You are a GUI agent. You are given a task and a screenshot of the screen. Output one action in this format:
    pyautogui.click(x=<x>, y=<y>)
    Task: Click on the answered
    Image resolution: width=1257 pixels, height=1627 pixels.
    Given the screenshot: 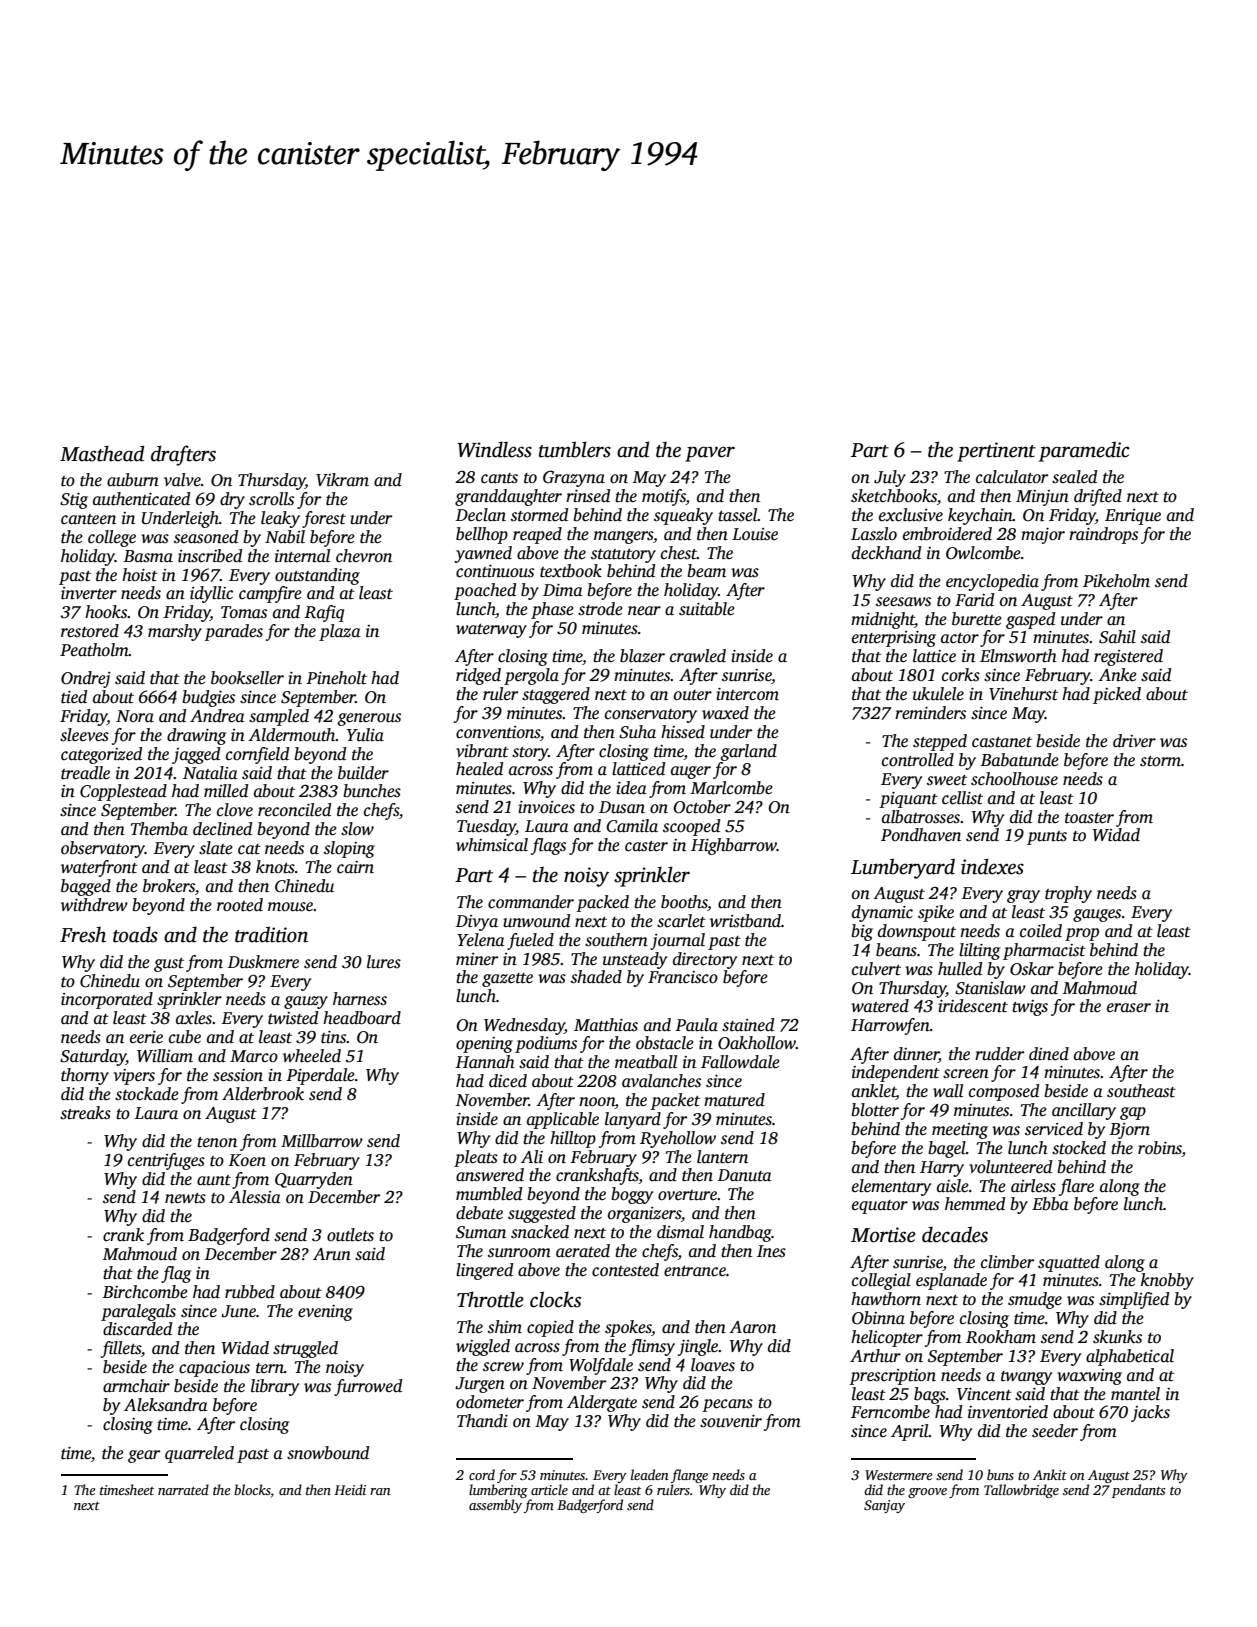 What is the action you would take?
    pyautogui.click(x=490, y=1175)
